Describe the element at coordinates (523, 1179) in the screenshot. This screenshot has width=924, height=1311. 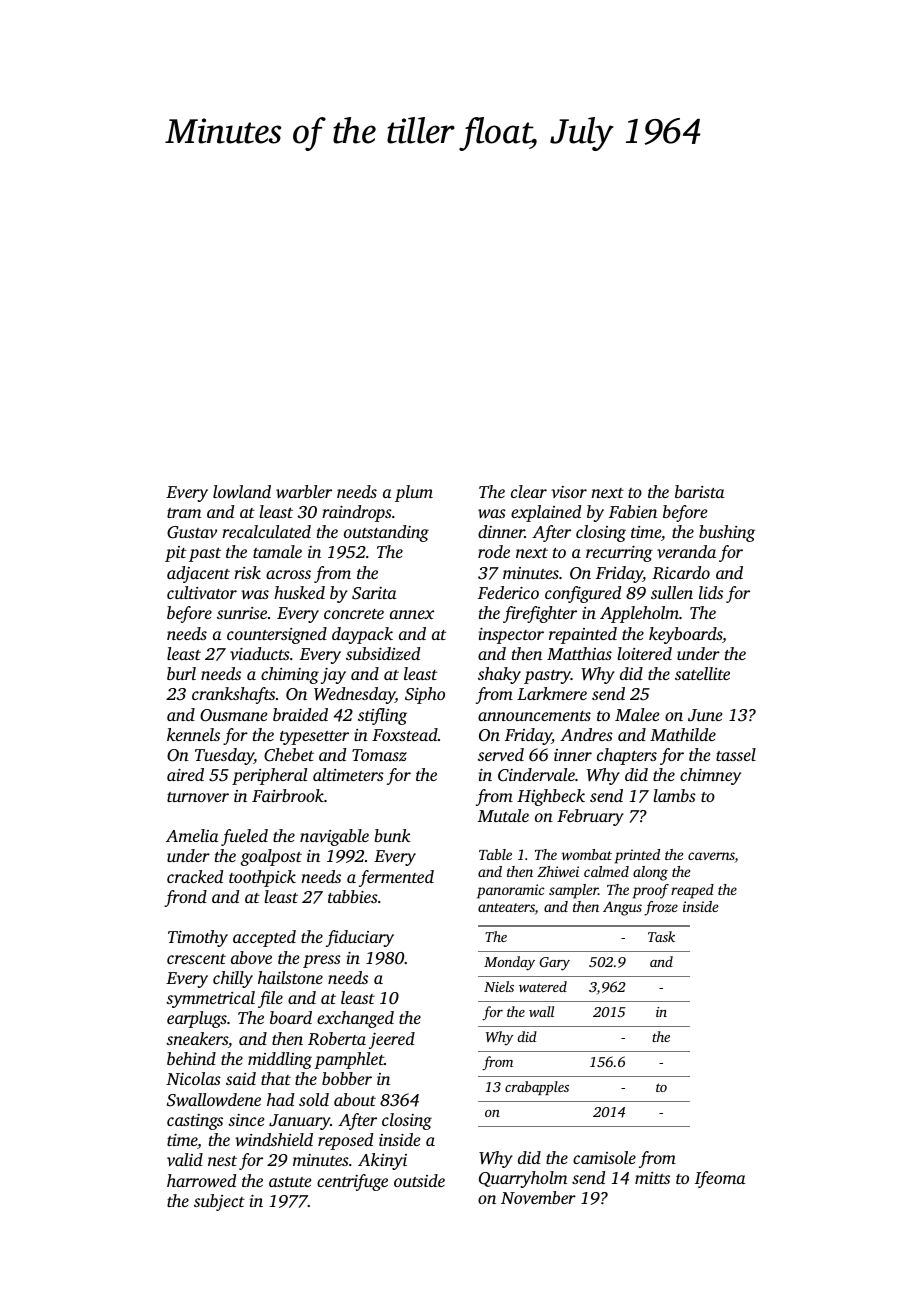
I see `Quarryholm` at that location.
